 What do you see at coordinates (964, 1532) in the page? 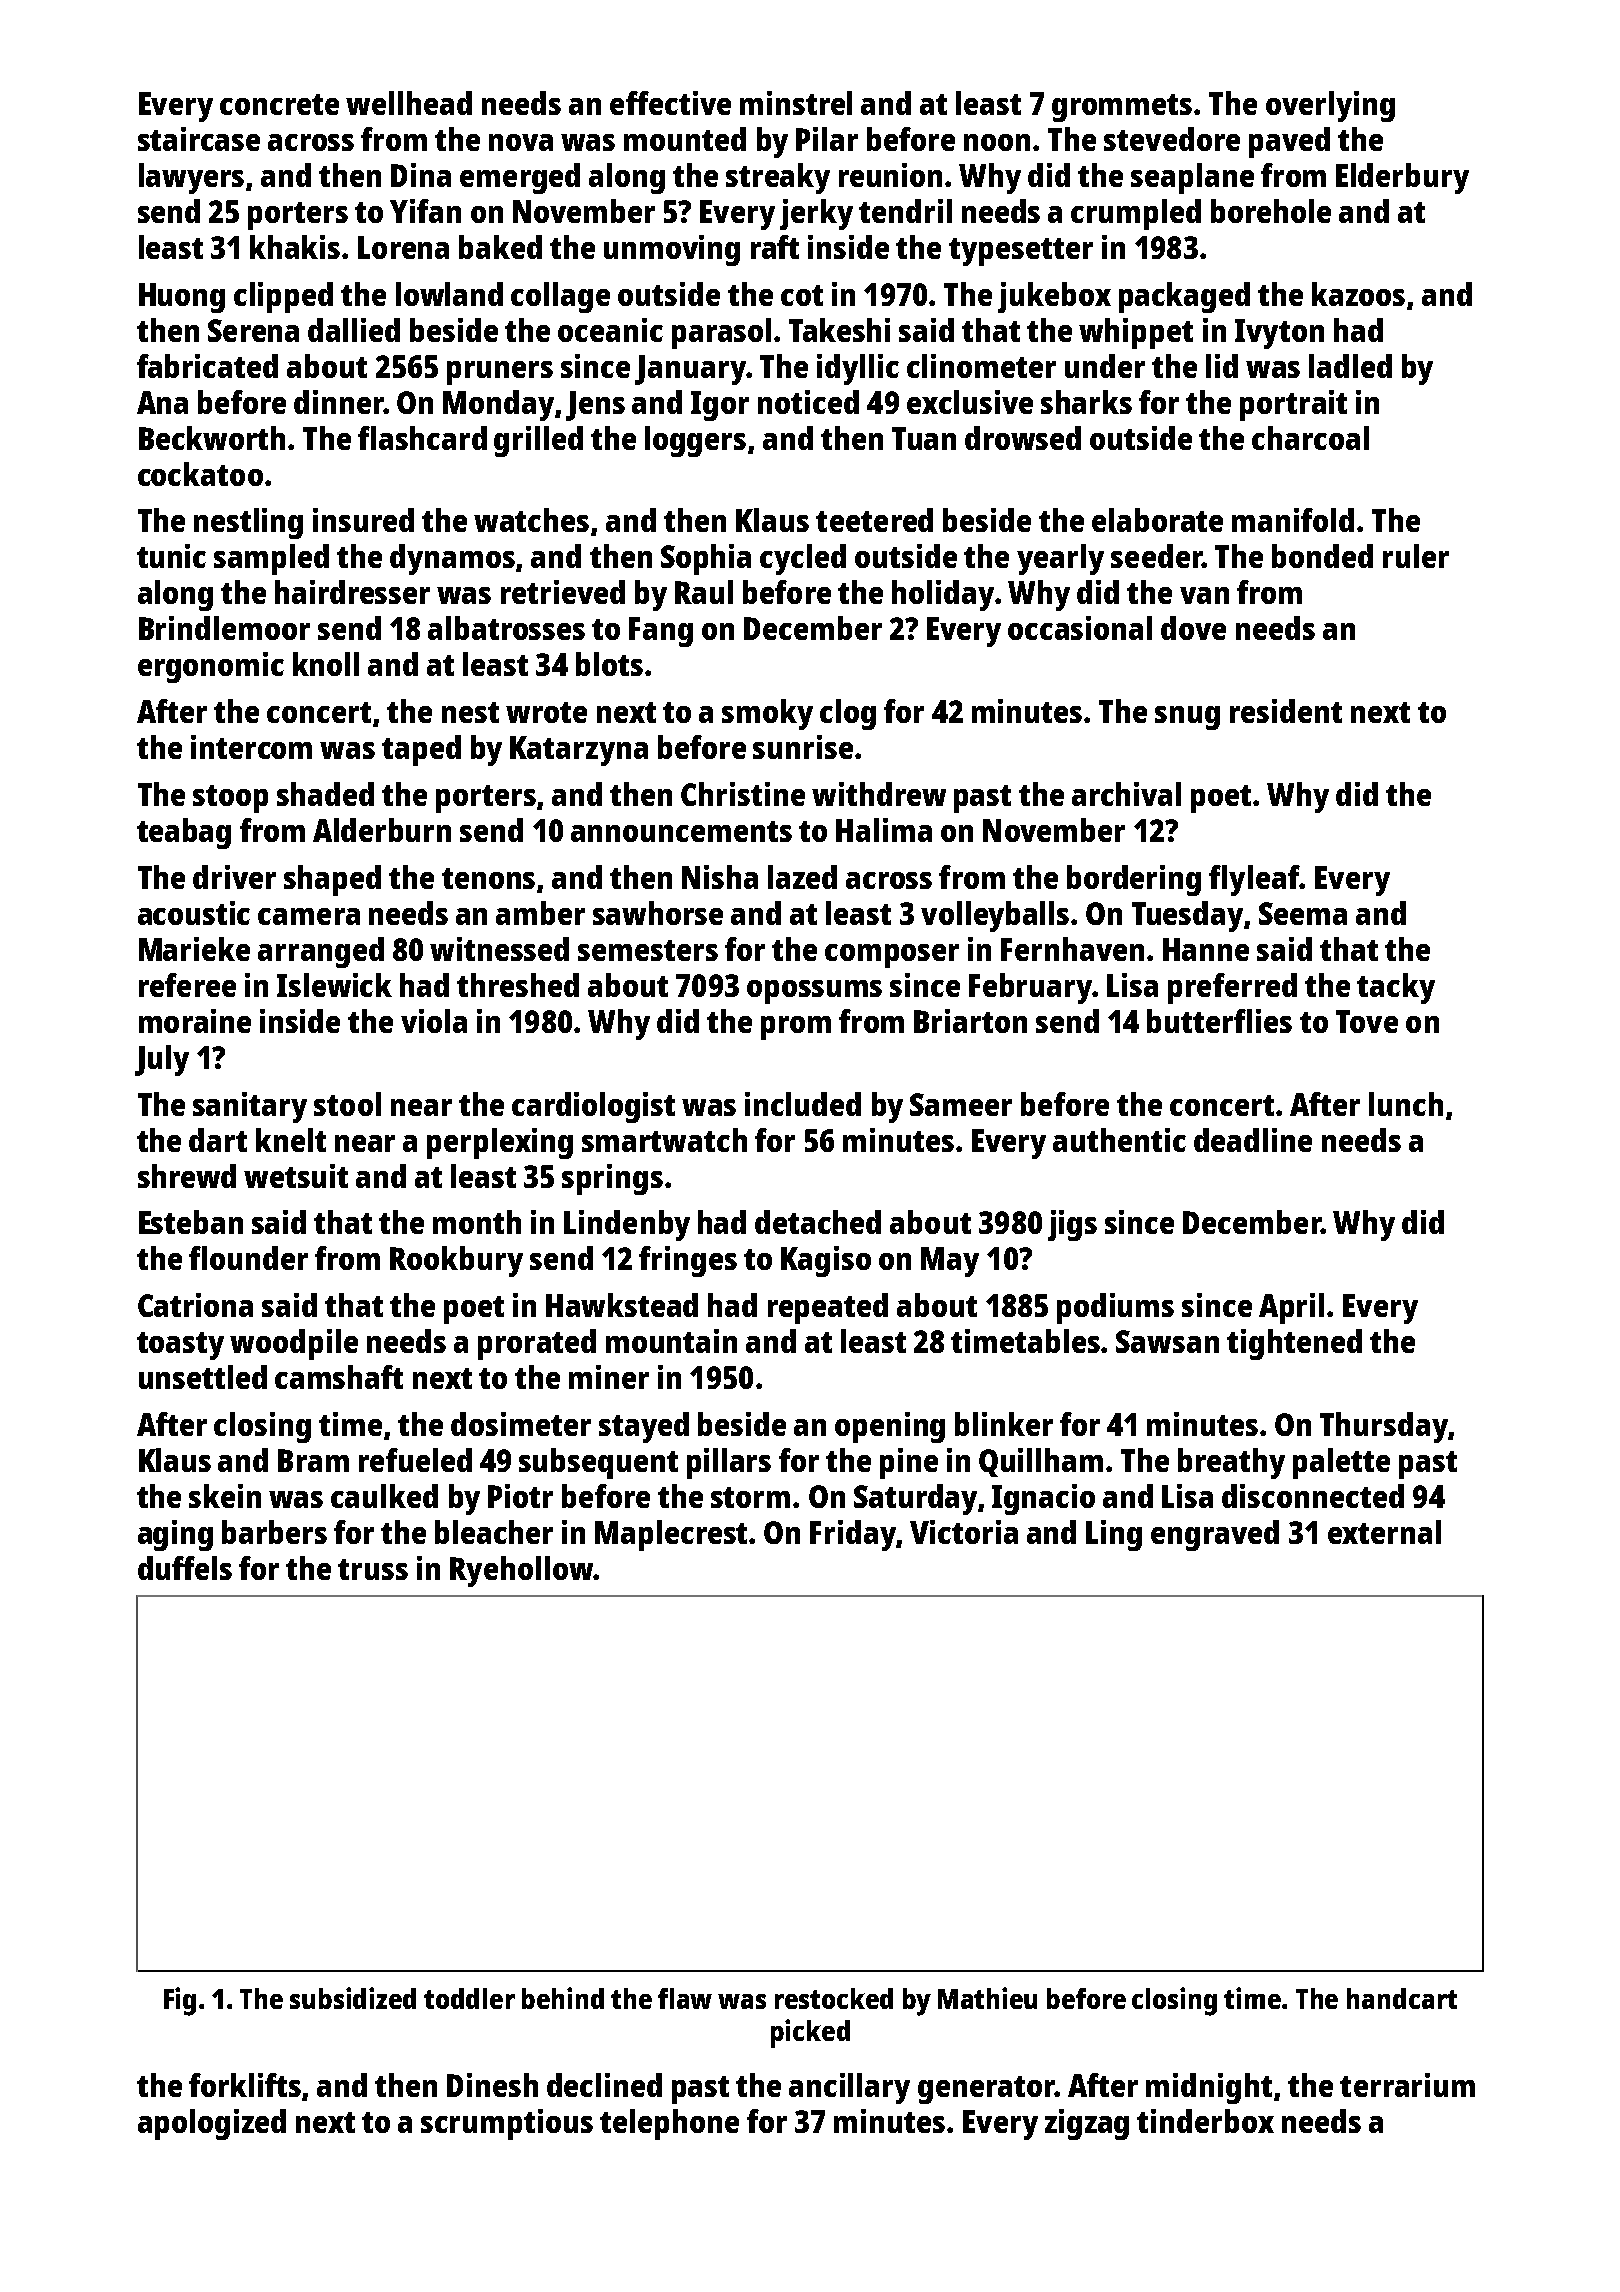
I see `Victoria` at bounding box center [964, 1532].
